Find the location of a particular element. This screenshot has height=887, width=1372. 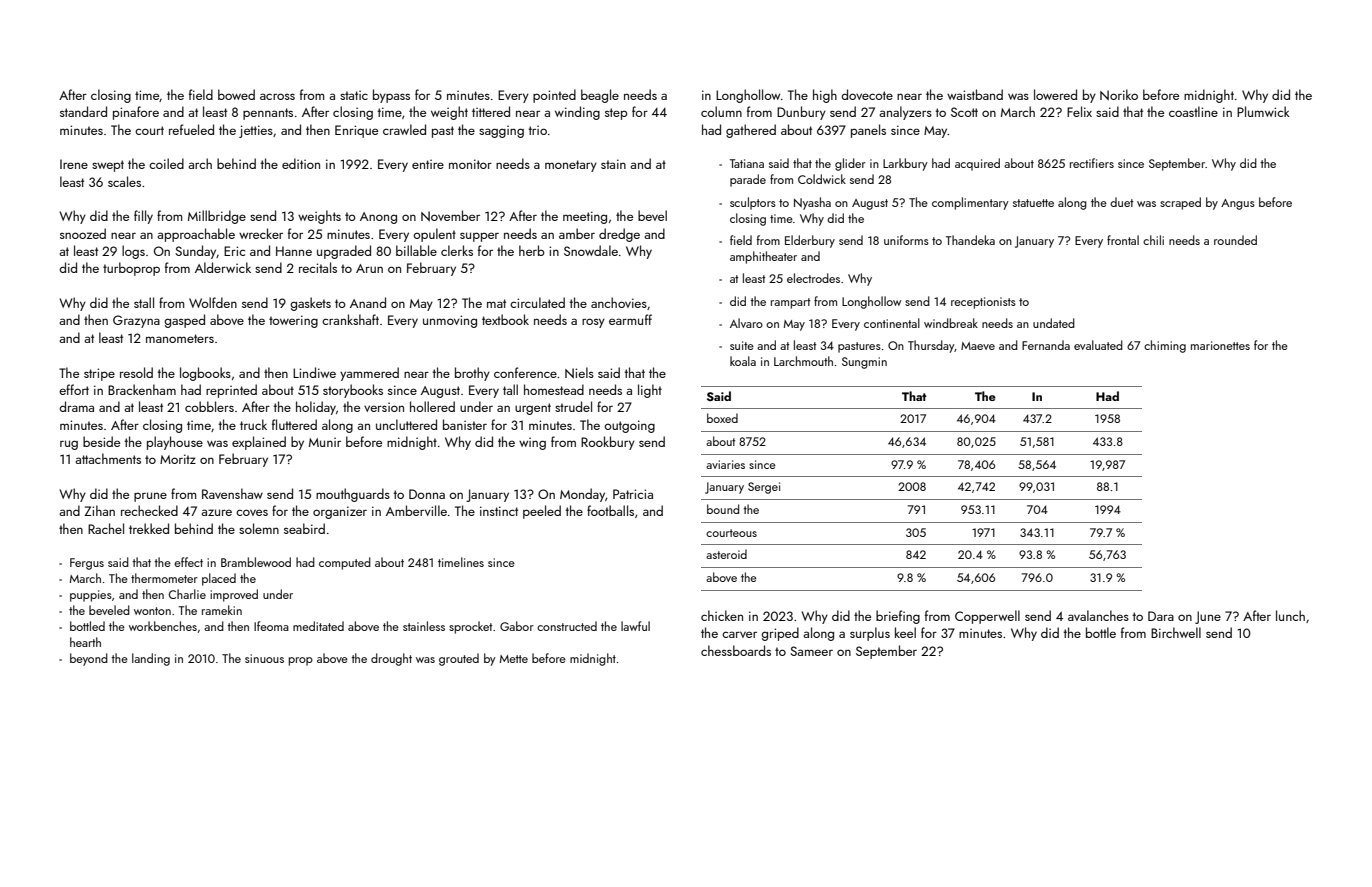

Coldwick is located at coordinates (822, 179).
